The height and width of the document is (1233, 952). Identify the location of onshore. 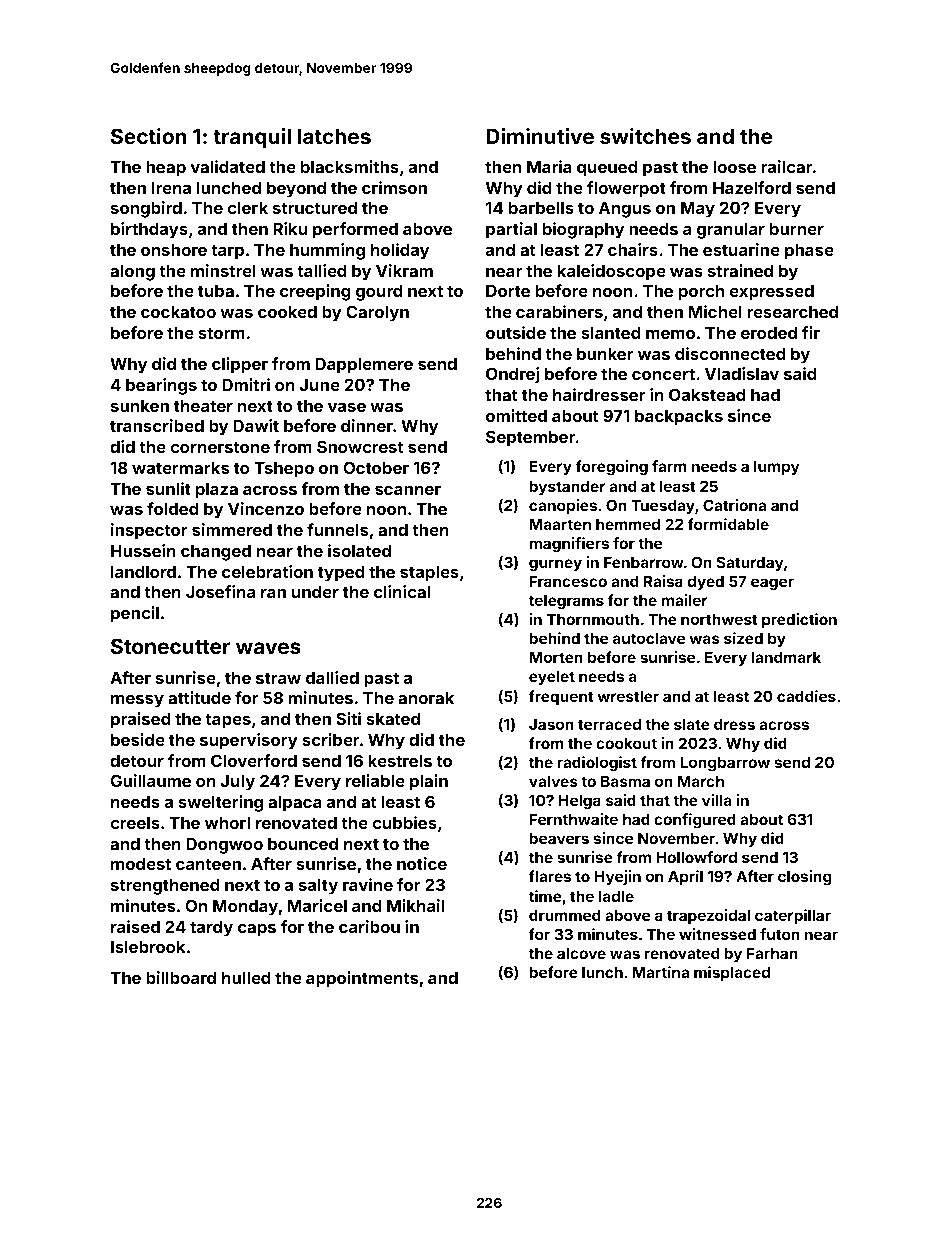
(174, 250).
